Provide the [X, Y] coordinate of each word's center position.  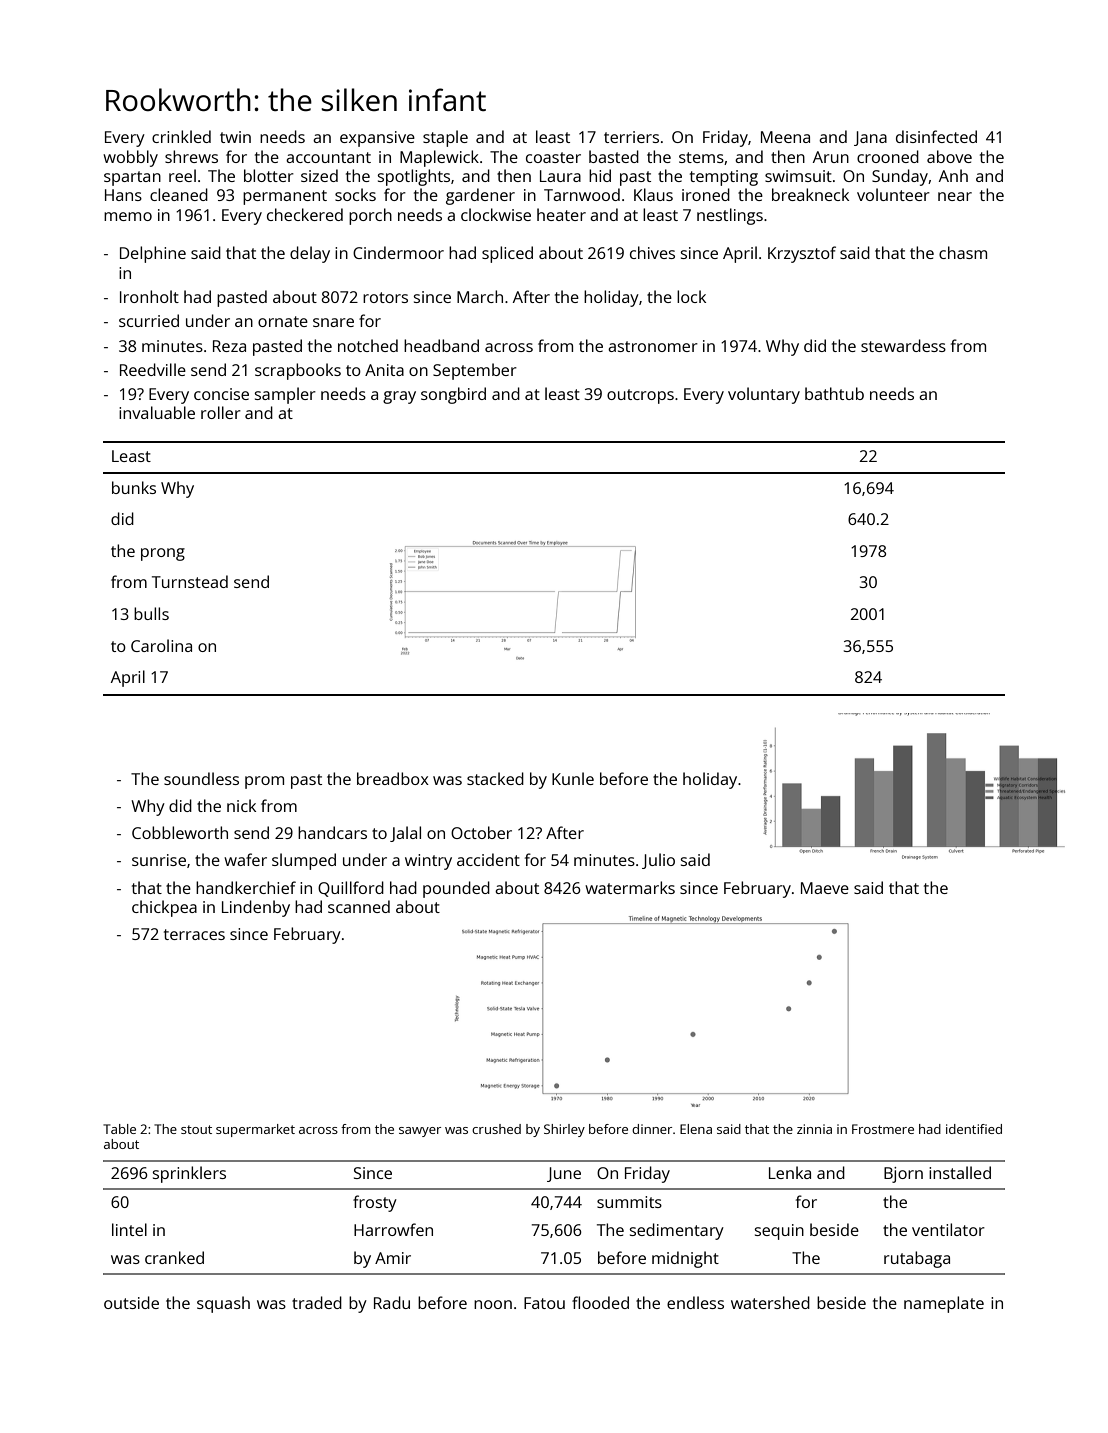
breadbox [393, 778]
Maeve [825, 888]
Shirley [564, 1130]
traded [317, 1302]
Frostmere [883, 1129]
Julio [658, 861]
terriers [631, 137]
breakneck [810, 194]
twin [235, 137]
